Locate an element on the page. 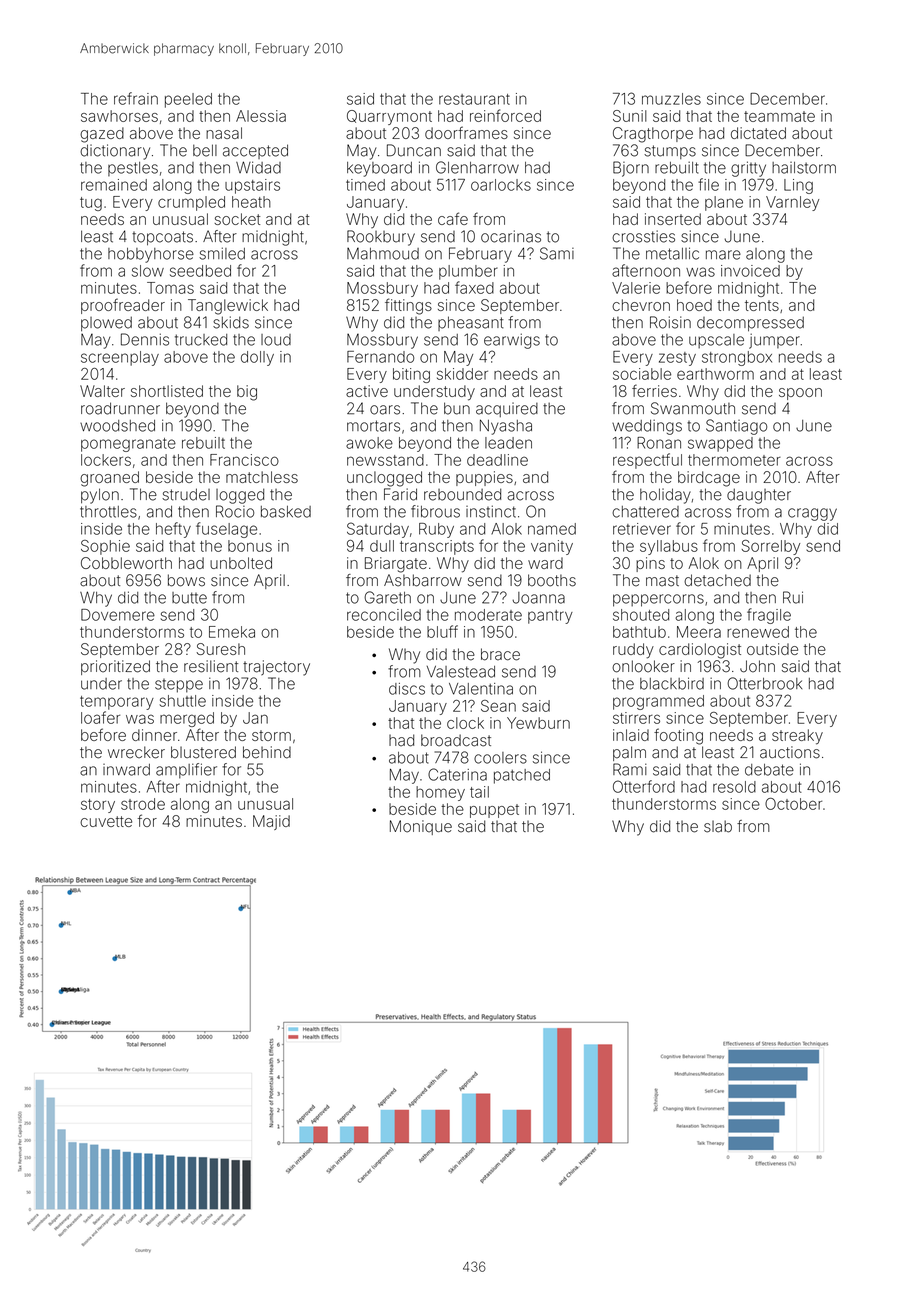  invoiced is located at coordinates (750, 271).
